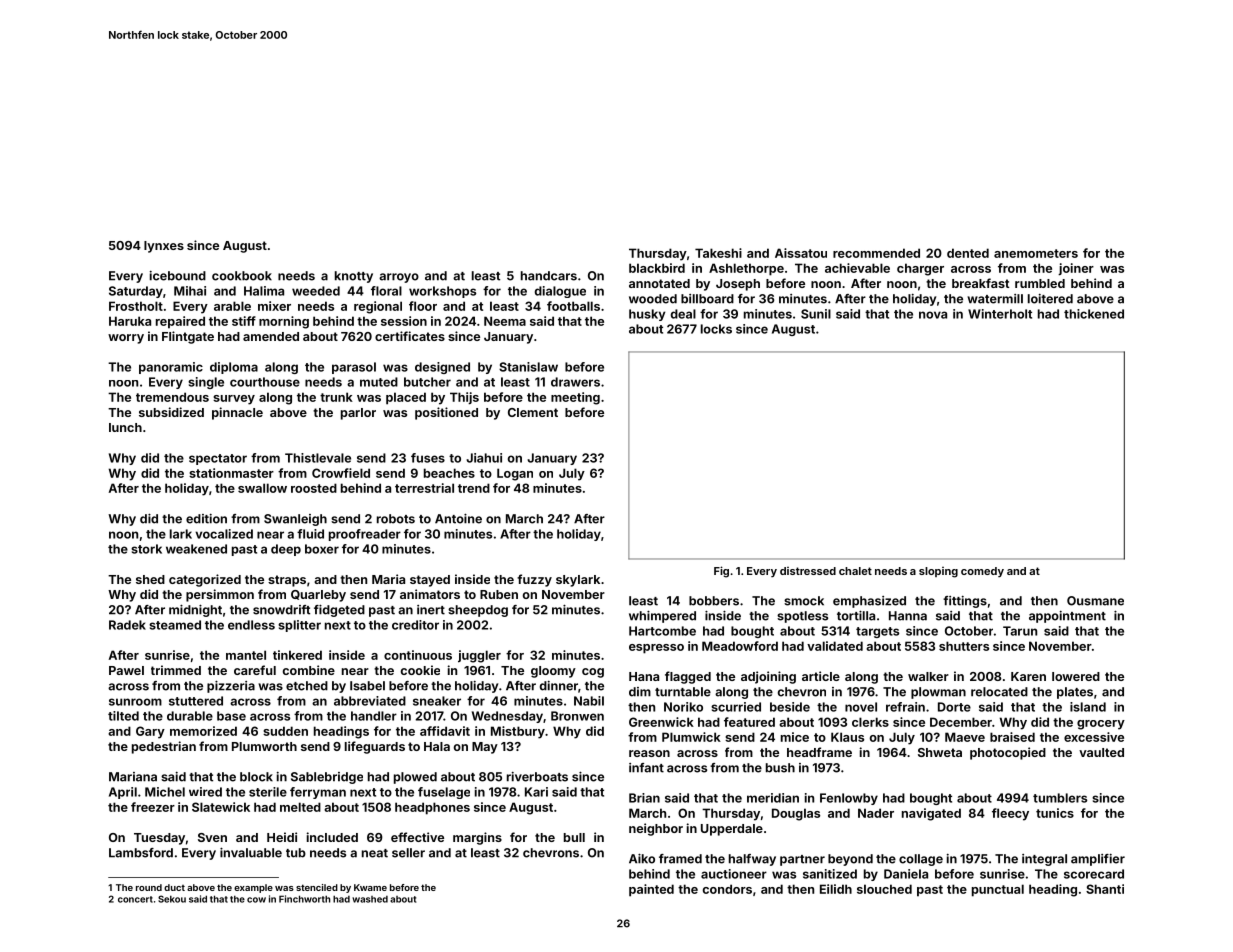 The width and height of the screenshot is (1233, 952). What do you see at coordinates (172, 899) in the screenshot?
I see `Sekou` at bounding box center [172, 899].
